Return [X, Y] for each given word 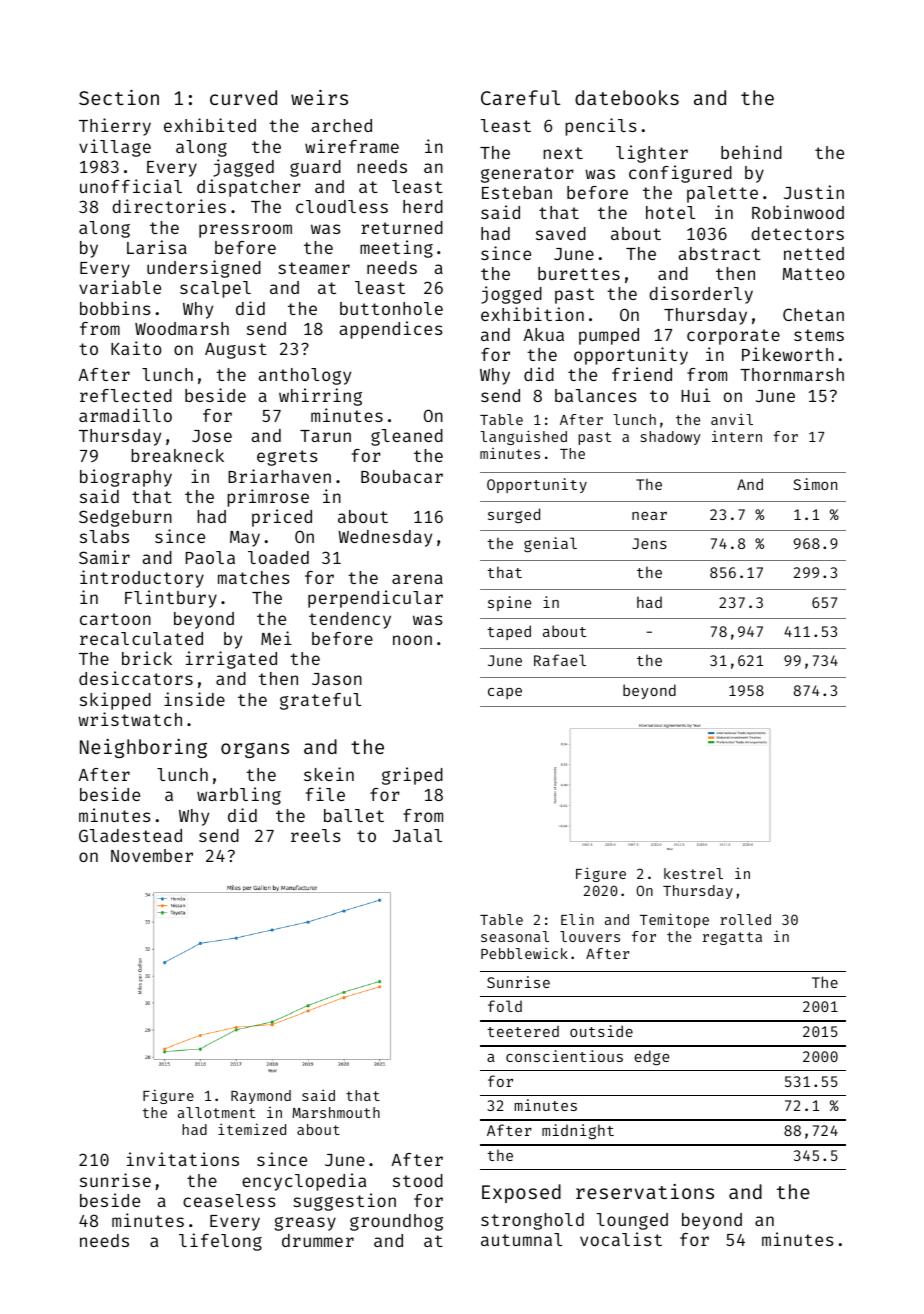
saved [561, 233]
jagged [243, 168]
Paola [210, 557]
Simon [815, 484]
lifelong [220, 1242]
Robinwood [798, 212]
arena [417, 579]
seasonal [515, 936]
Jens [649, 543]
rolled [745, 919]
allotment [216, 1112]
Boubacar [402, 476]
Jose [212, 436]
